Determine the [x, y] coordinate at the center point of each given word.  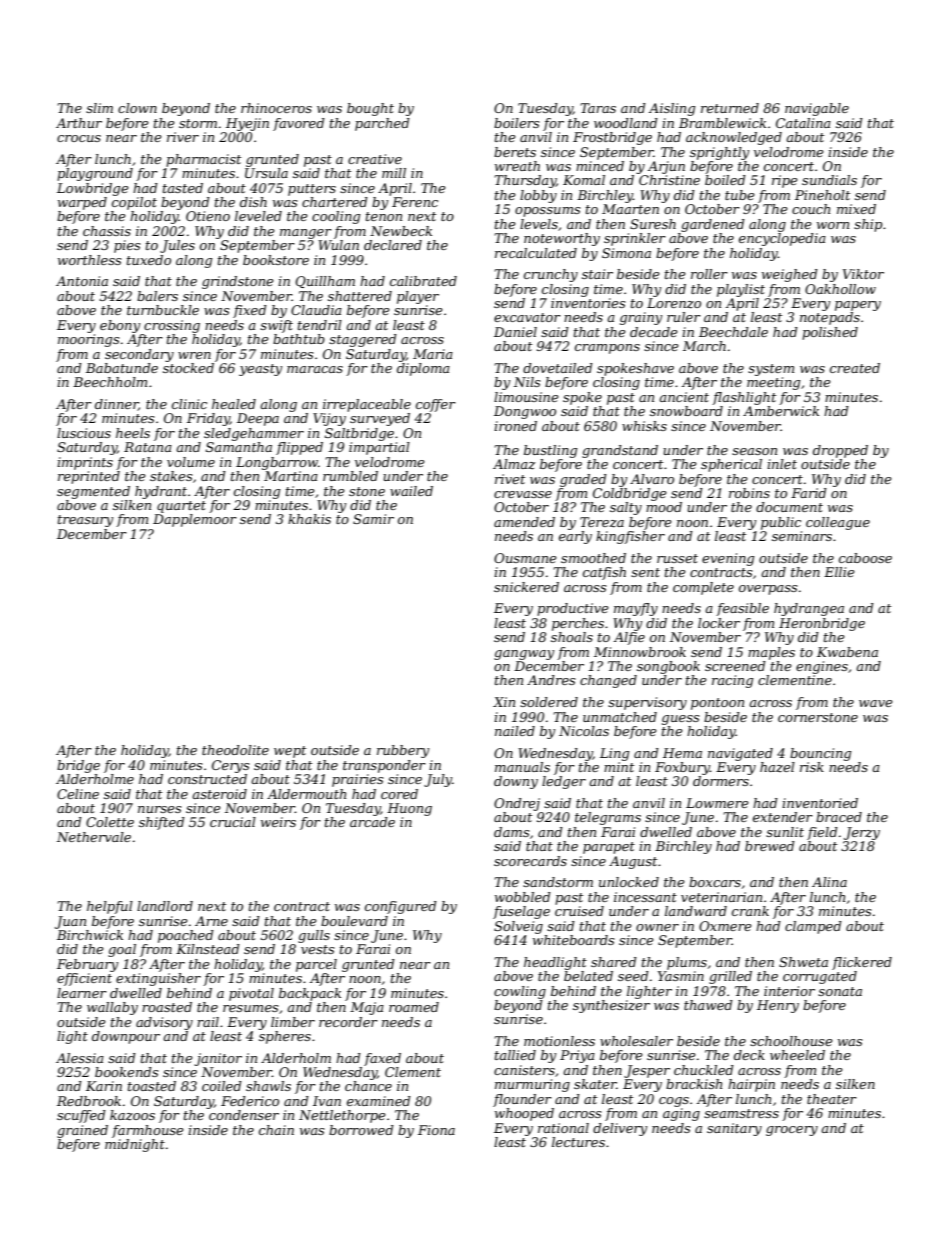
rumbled [350, 476]
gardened [713, 225]
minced [600, 166]
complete [703, 588]
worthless [89, 260]
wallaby [112, 1008]
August [633, 862]
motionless [559, 1041]
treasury [85, 521]
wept [290, 752]
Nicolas [584, 731]
